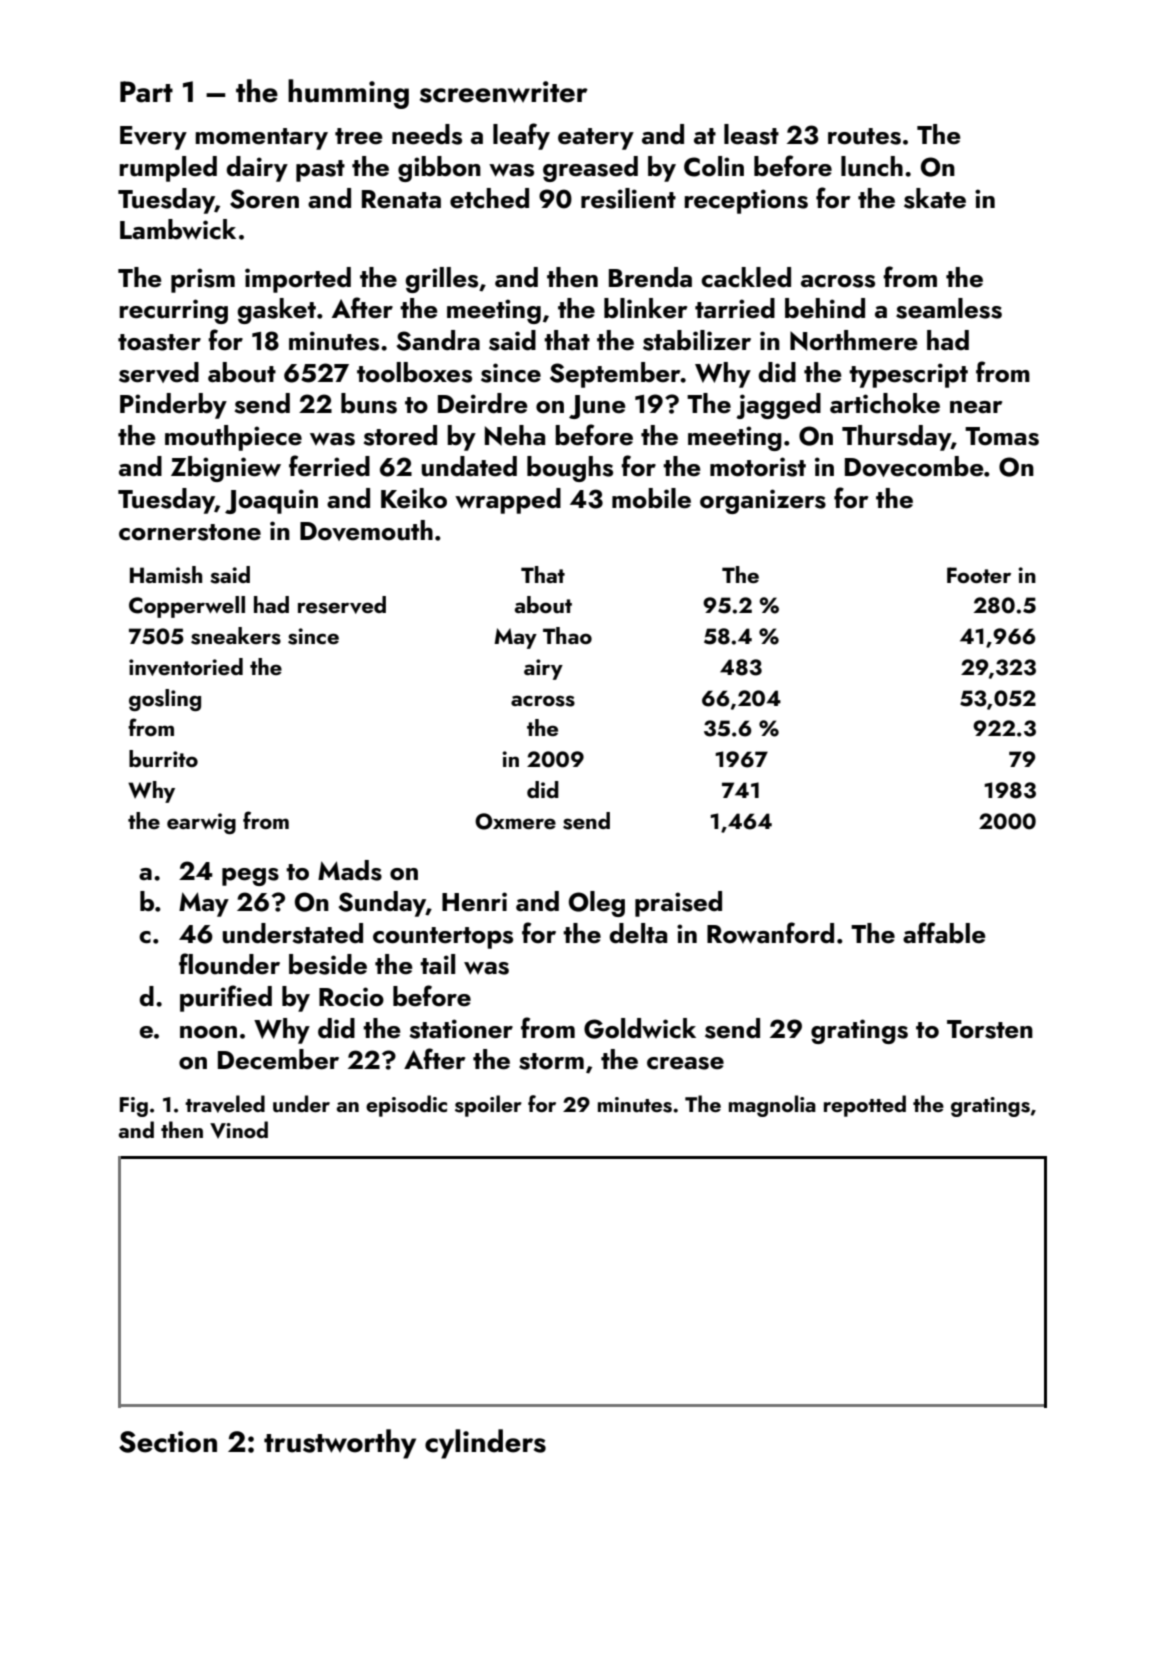 This screenshot has height=1654, width=1165. What do you see at coordinates (944, 933) in the screenshot?
I see `affable` at bounding box center [944, 933].
